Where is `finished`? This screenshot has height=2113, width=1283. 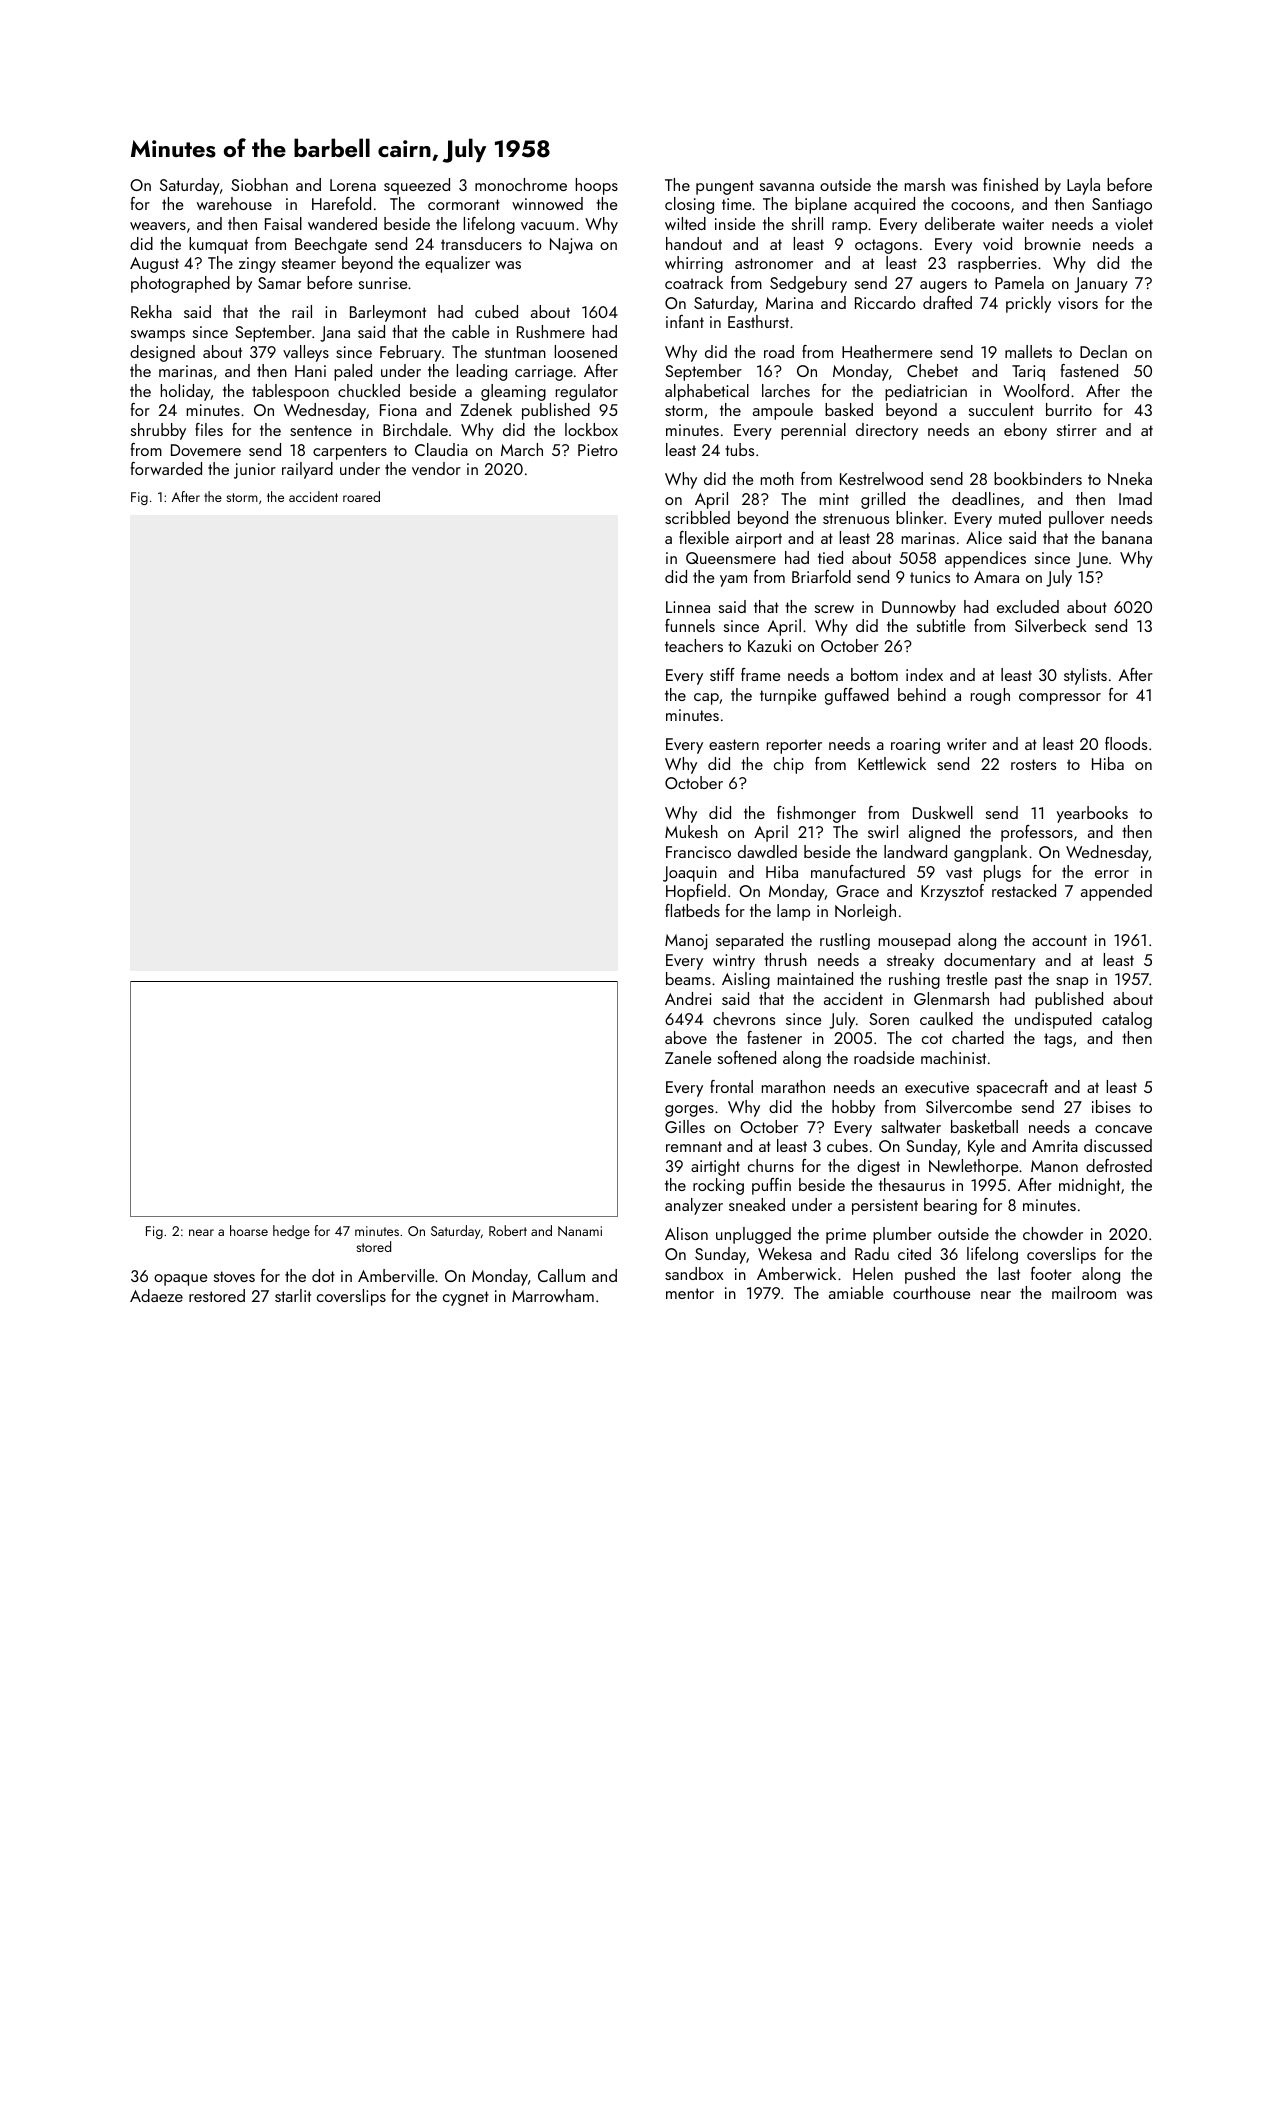 finished is located at coordinates (1010, 184).
